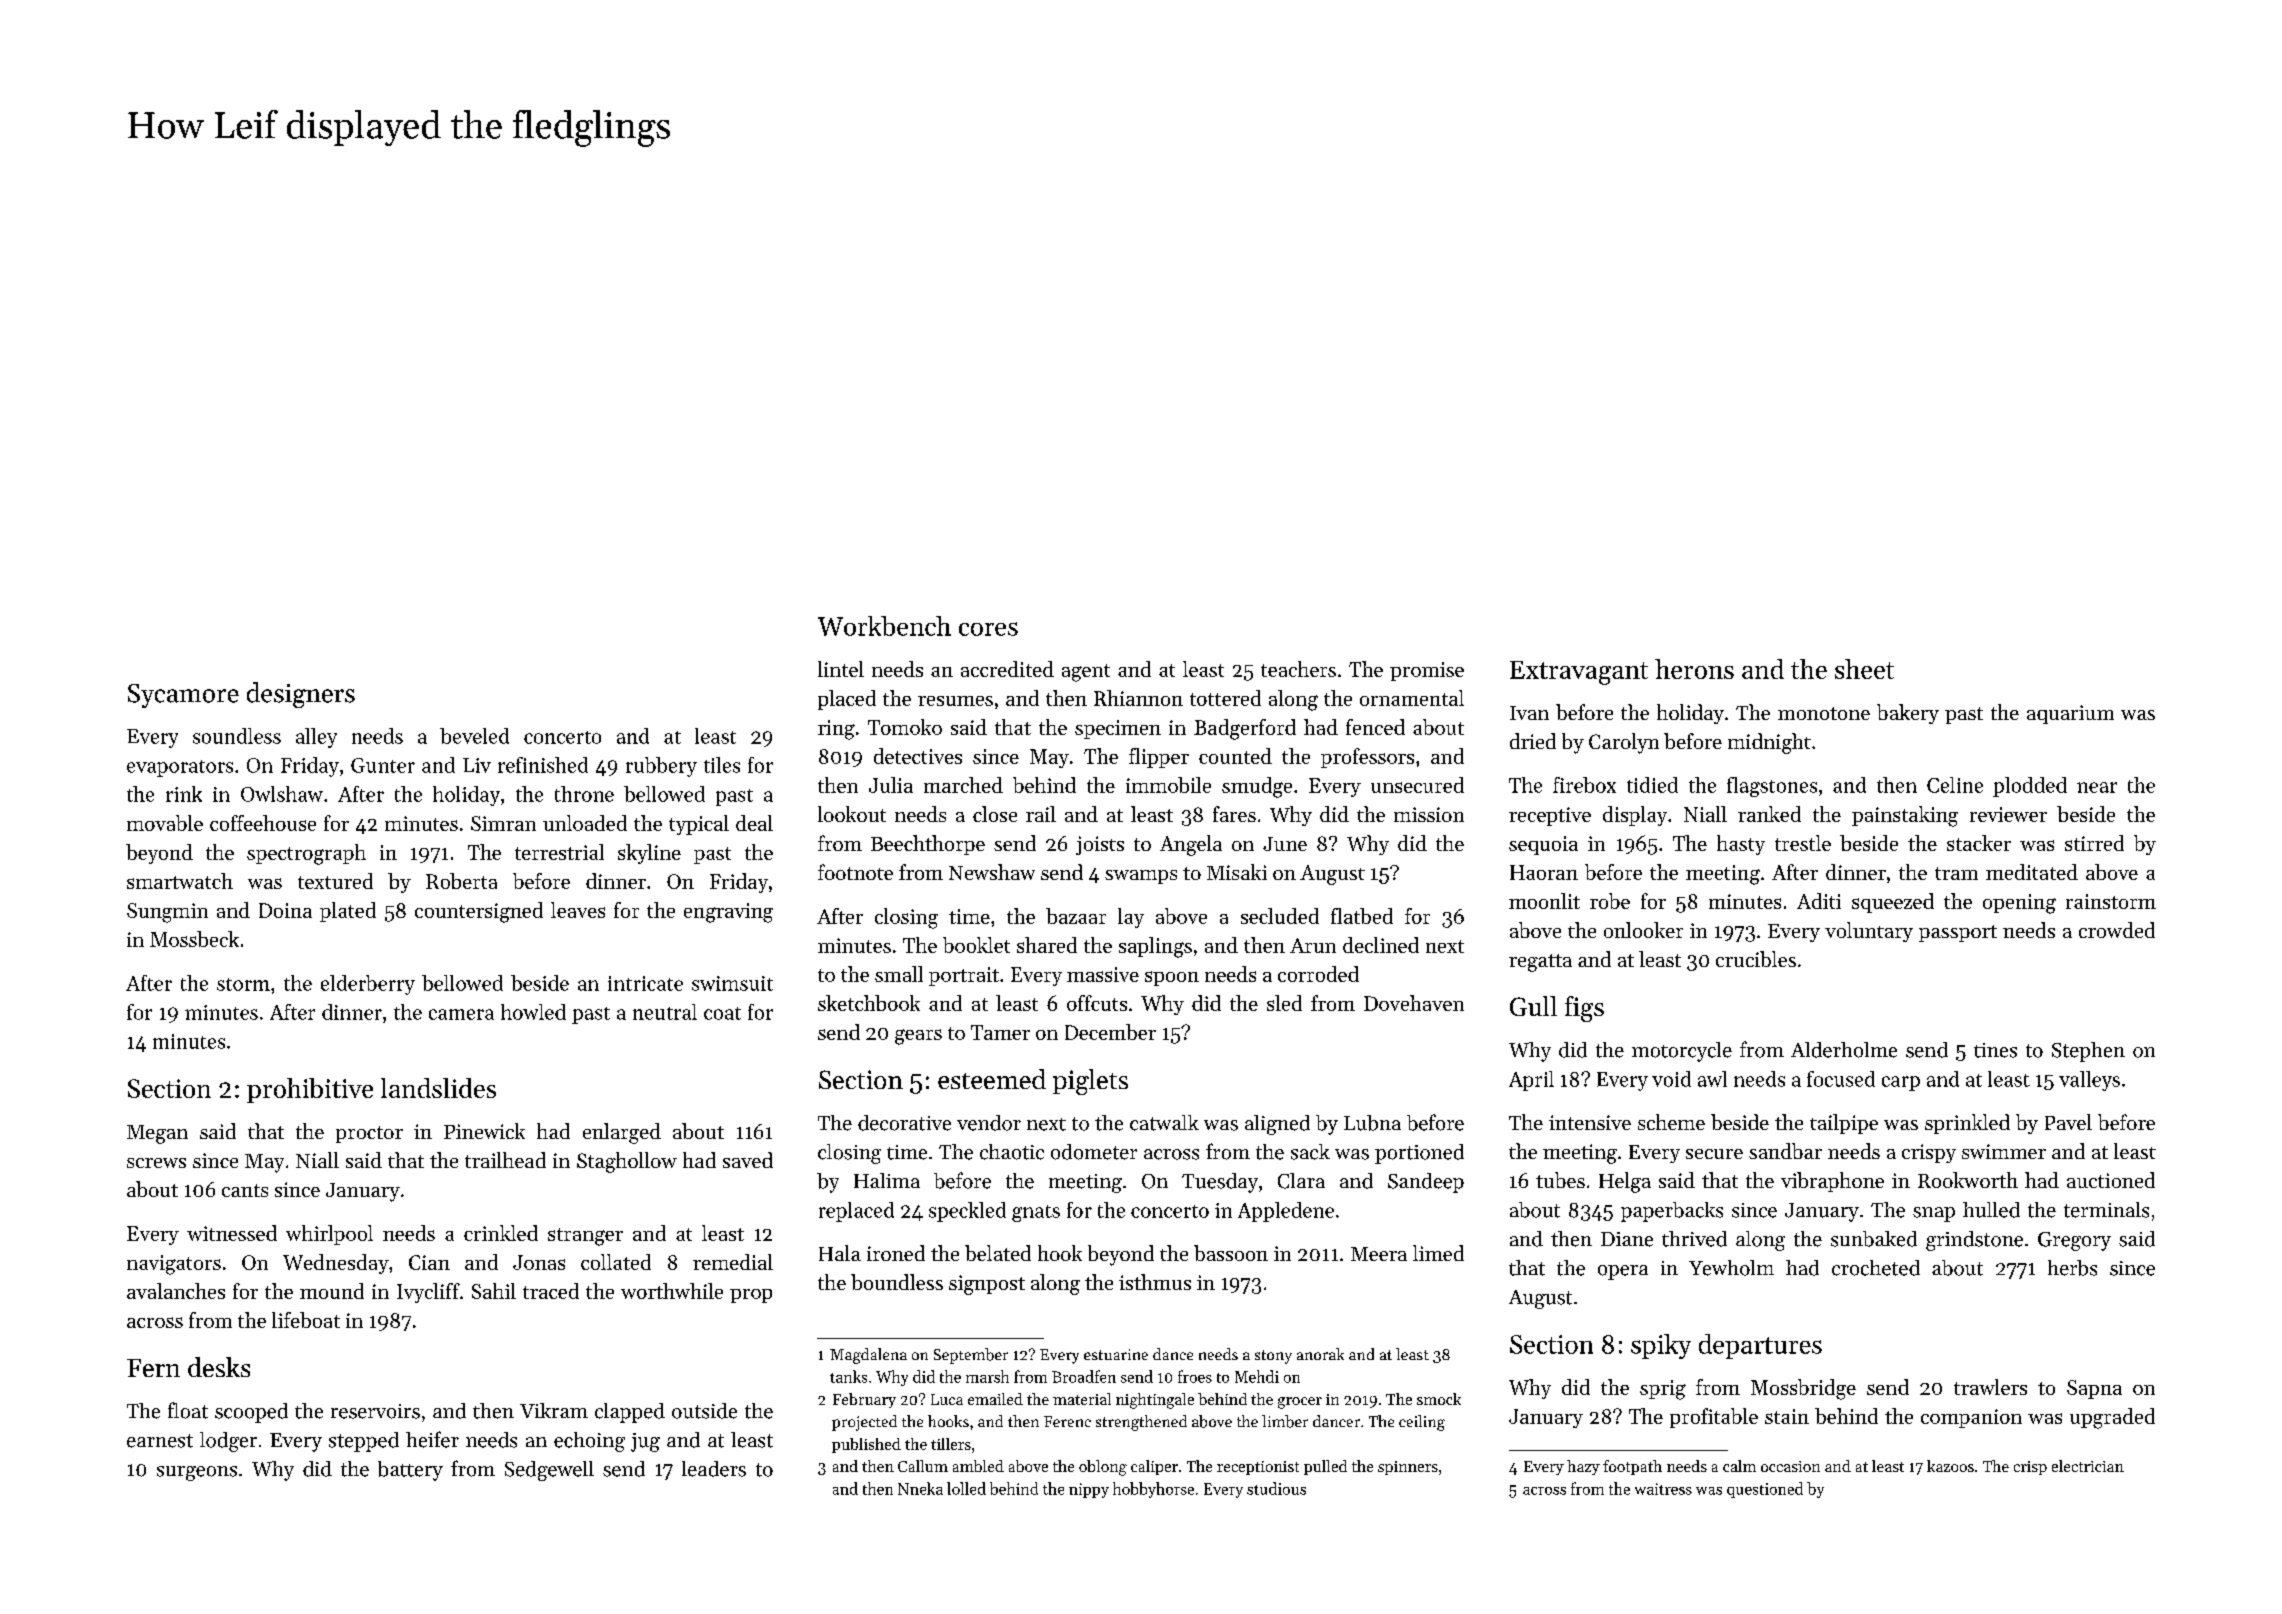 Image resolution: width=2282 pixels, height=1614 pixels. I want to click on Gunter, so click(383, 765).
